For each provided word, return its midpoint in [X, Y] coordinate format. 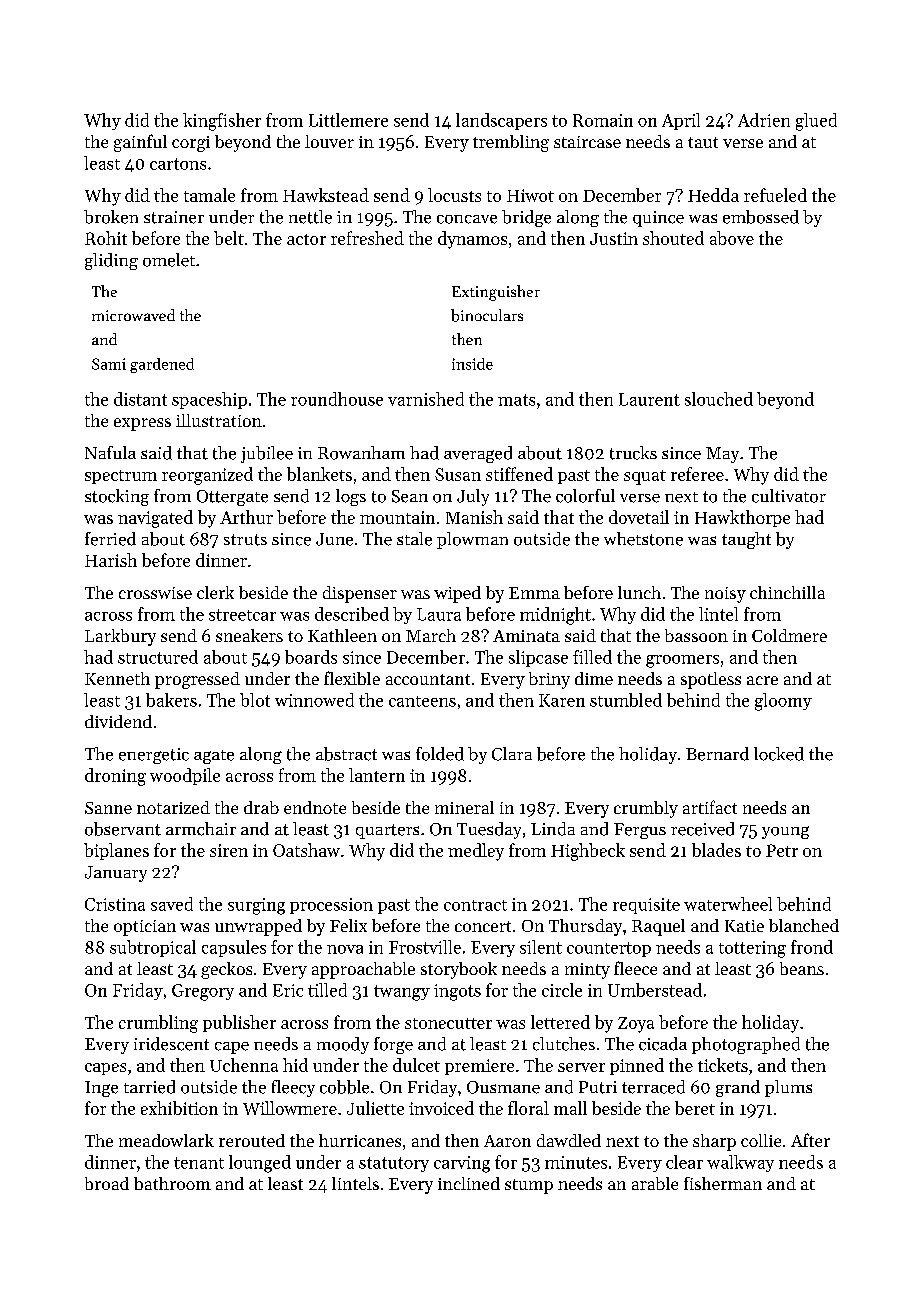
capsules [234, 948]
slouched [719, 399]
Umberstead [655, 990]
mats [516, 400]
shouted [673, 238]
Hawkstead [326, 195]
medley [476, 852]
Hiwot [530, 195]
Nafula [110, 452]
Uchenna [244, 1065]
